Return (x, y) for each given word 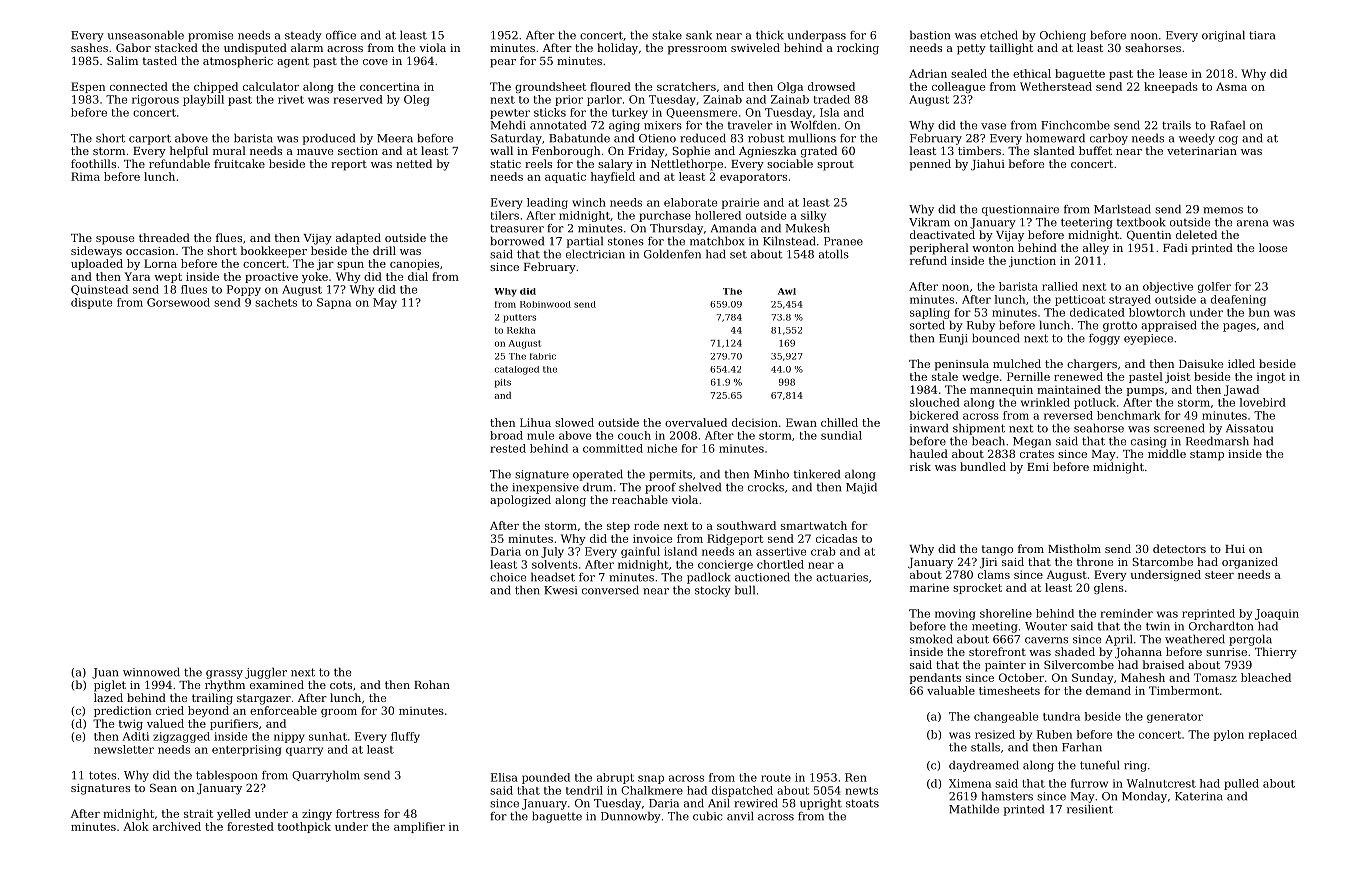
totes (102, 775)
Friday (646, 152)
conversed (610, 590)
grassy (224, 674)
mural (229, 150)
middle (1167, 453)
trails (1176, 125)
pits (503, 383)
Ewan (801, 422)
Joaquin (1277, 614)
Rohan (432, 684)
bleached (1266, 677)
